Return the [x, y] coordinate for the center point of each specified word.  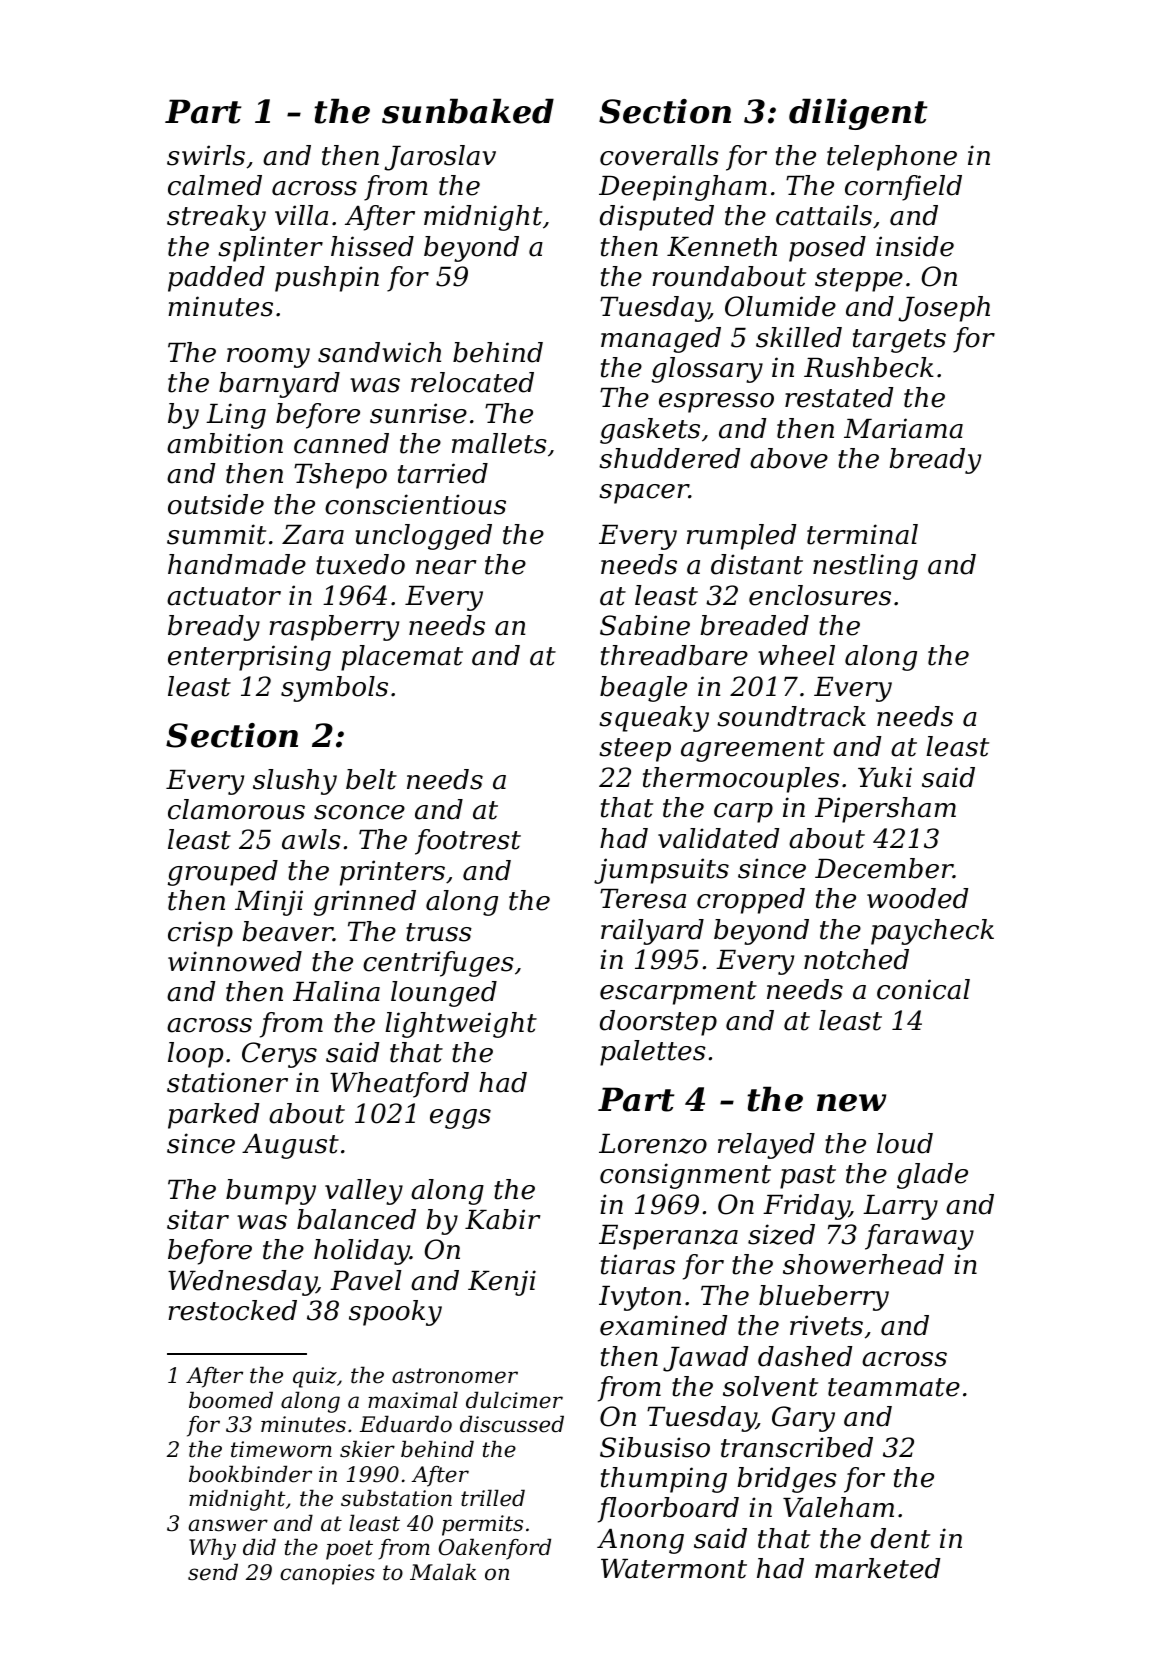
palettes [653, 1053]
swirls [206, 155]
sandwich [379, 352]
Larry [900, 1207]
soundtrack [791, 716]
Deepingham [683, 188]
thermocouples [741, 780]
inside [915, 246]
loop [195, 1055]
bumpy [271, 1192]
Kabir [503, 1219]
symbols [334, 689]
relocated [472, 382]
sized [781, 1234]
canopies [327, 1574]
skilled [799, 337]
